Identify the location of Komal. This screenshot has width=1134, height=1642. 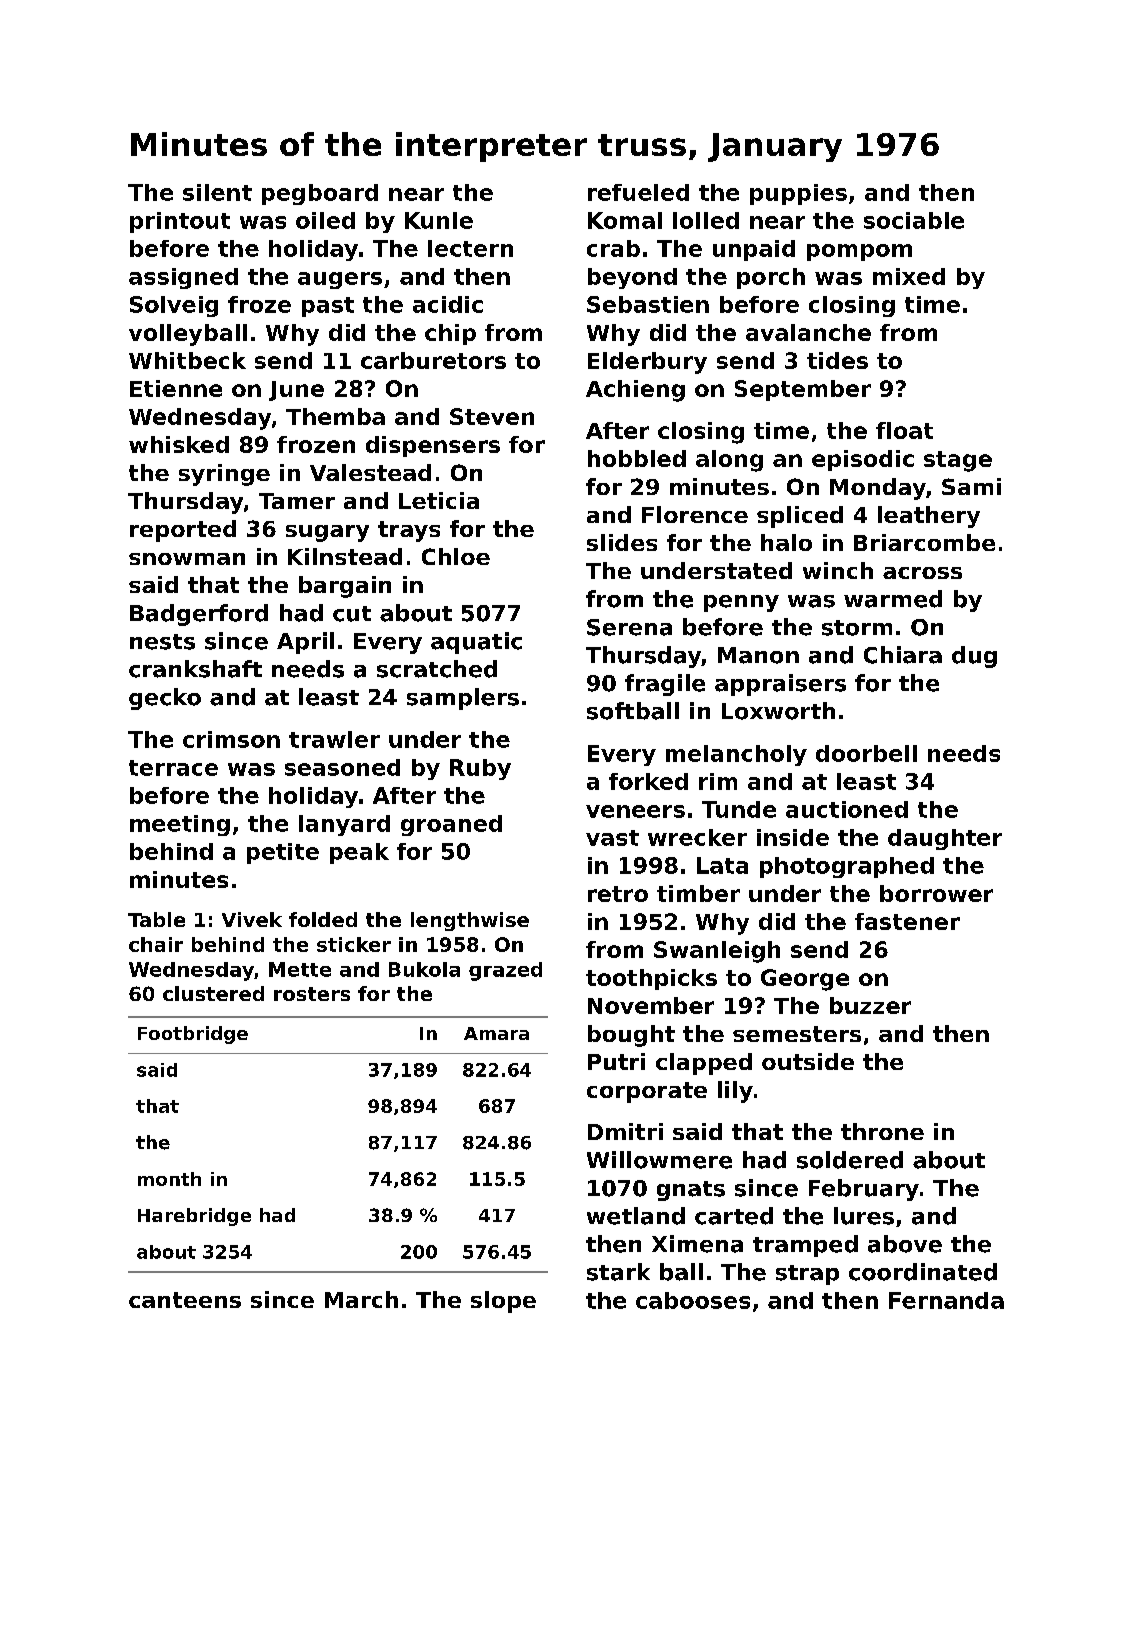
(625, 220).
